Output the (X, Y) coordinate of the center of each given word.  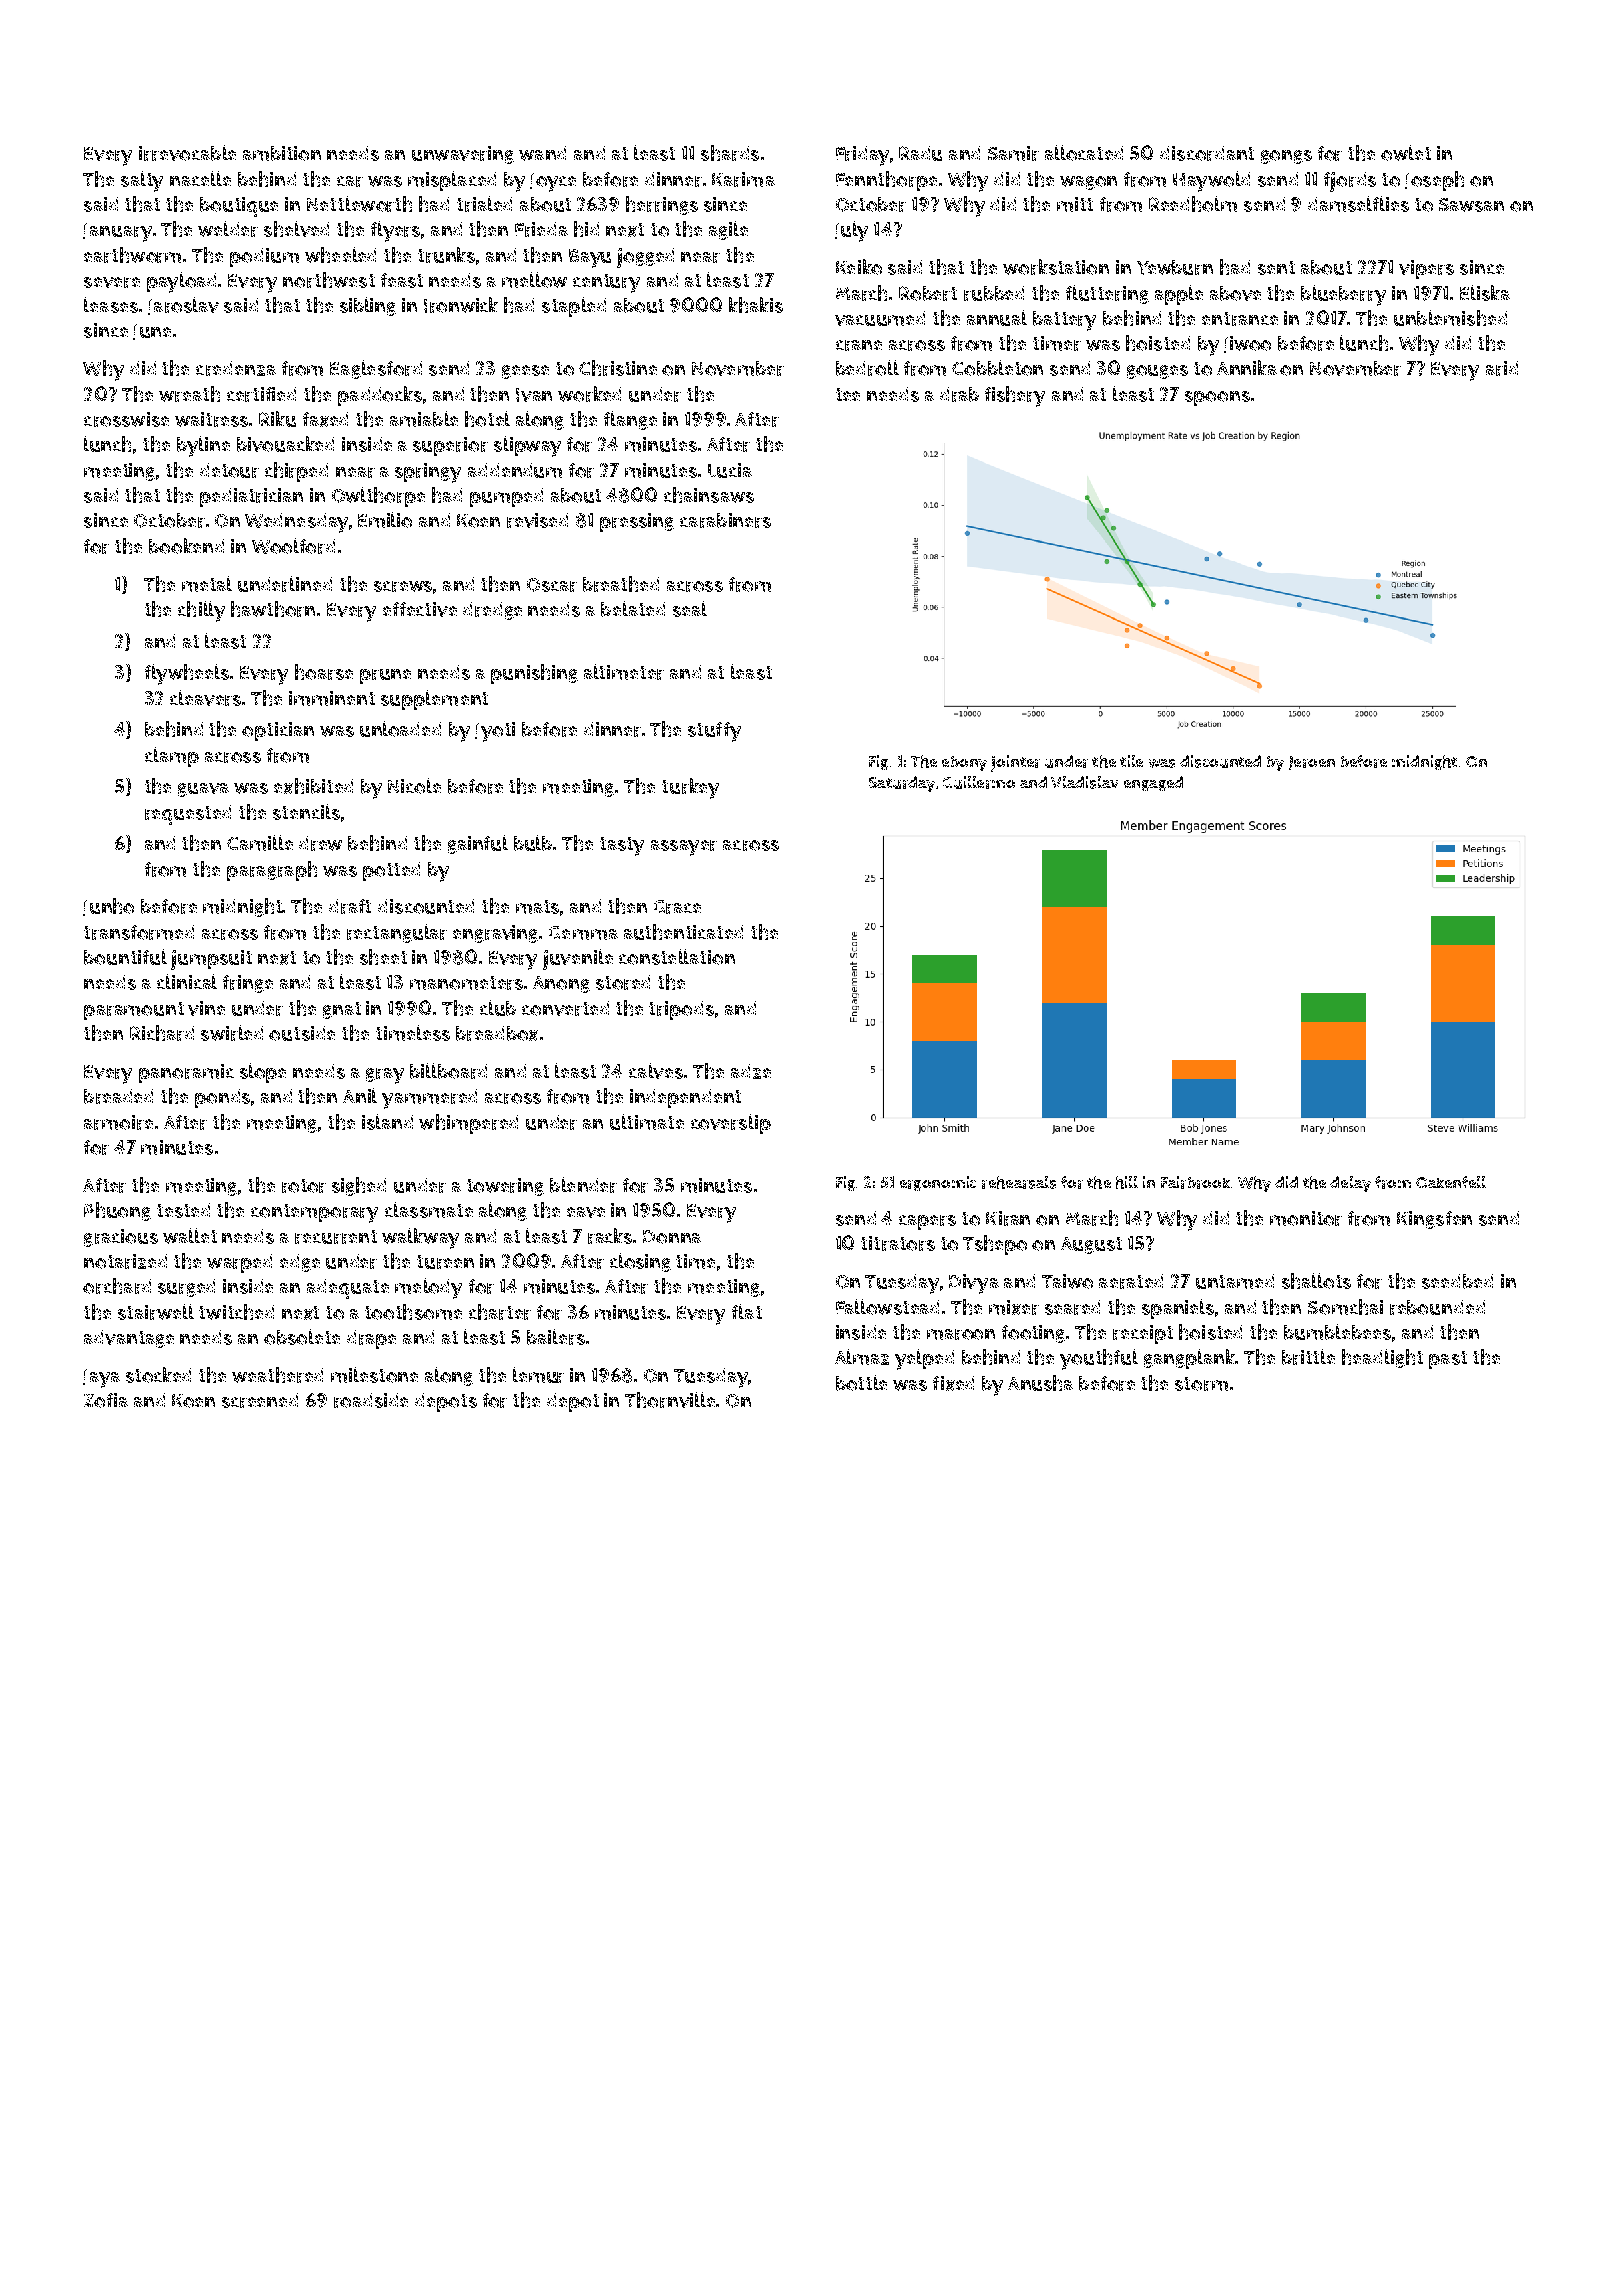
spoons (1217, 398)
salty (142, 181)
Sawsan (1471, 205)
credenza (236, 368)
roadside (371, 1400)
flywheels (187, 674)
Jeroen (1312, 763)
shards (730, 153)
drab (959, 394)
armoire (118, 1122)
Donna (672, 1237)
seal (690, 609)
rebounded (1437, 1307)
